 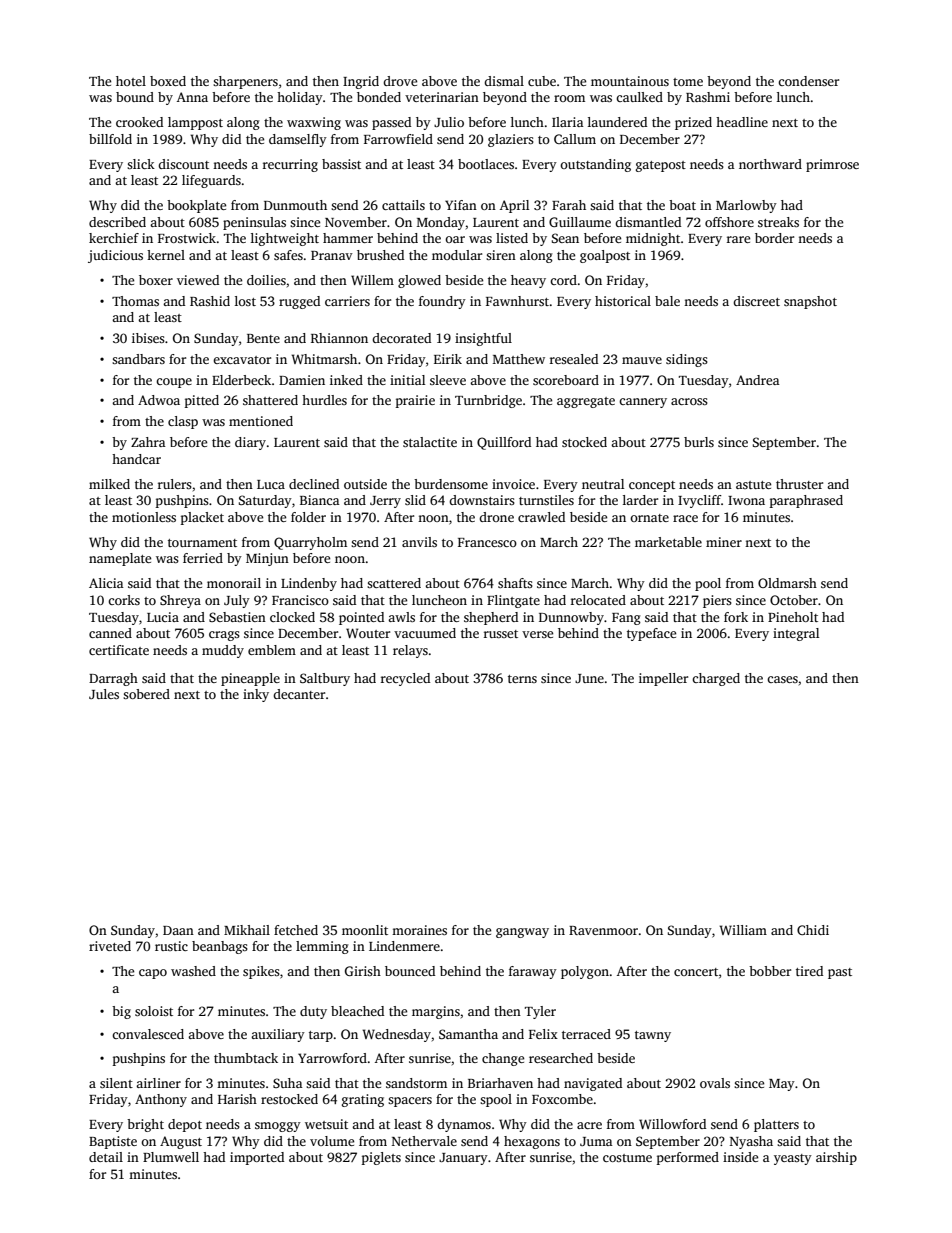 I want to click on stalactite, so click(x=430, y=442).
